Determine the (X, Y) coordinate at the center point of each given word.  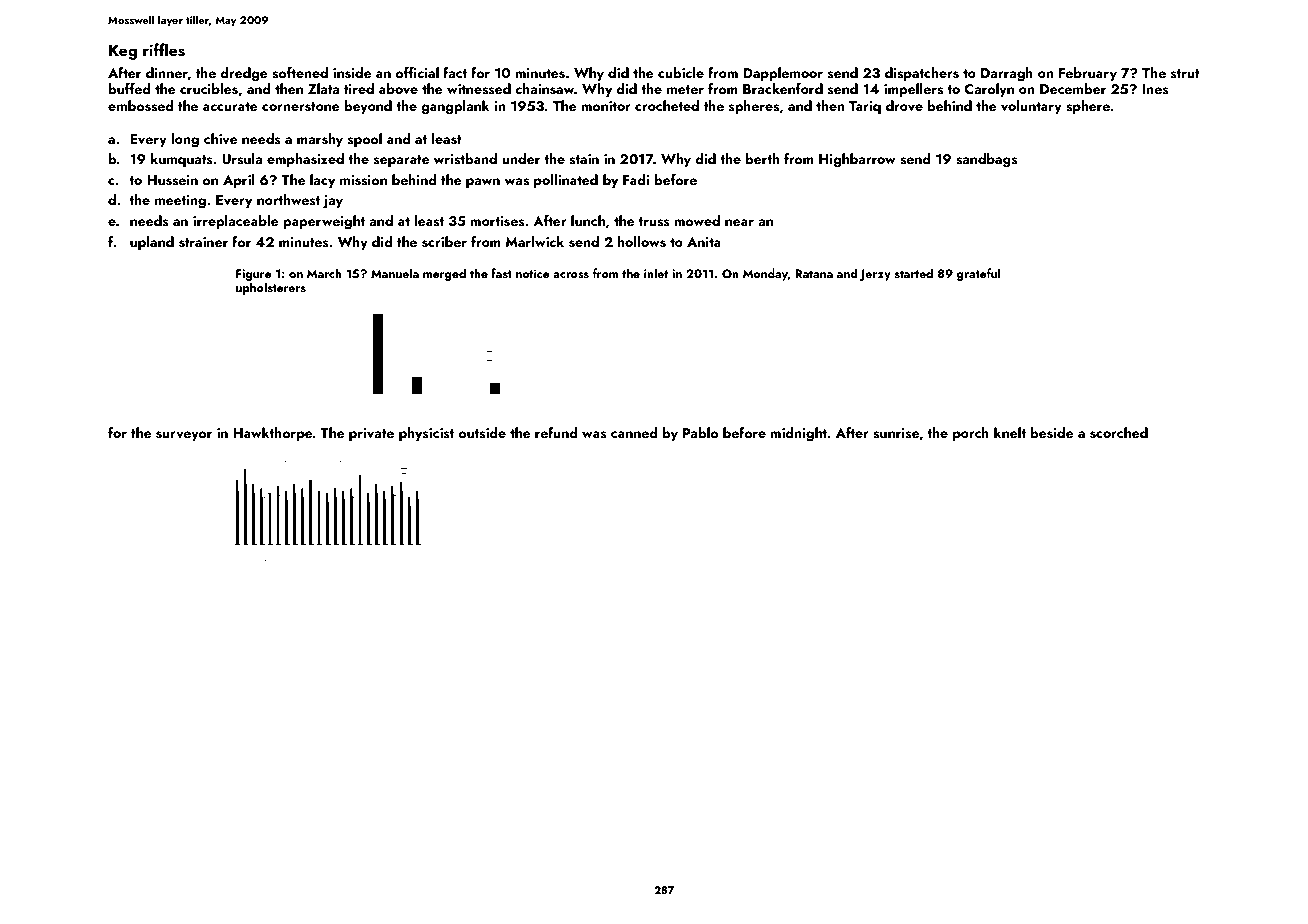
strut (1185, 74)
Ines (1155, 89)
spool (365, 140)
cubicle (681, 72)
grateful (979, 274)
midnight (798, 434)
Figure (254, 275)
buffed (129, 88)
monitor (606, 106)
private (371, 434)
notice (533, 273)
